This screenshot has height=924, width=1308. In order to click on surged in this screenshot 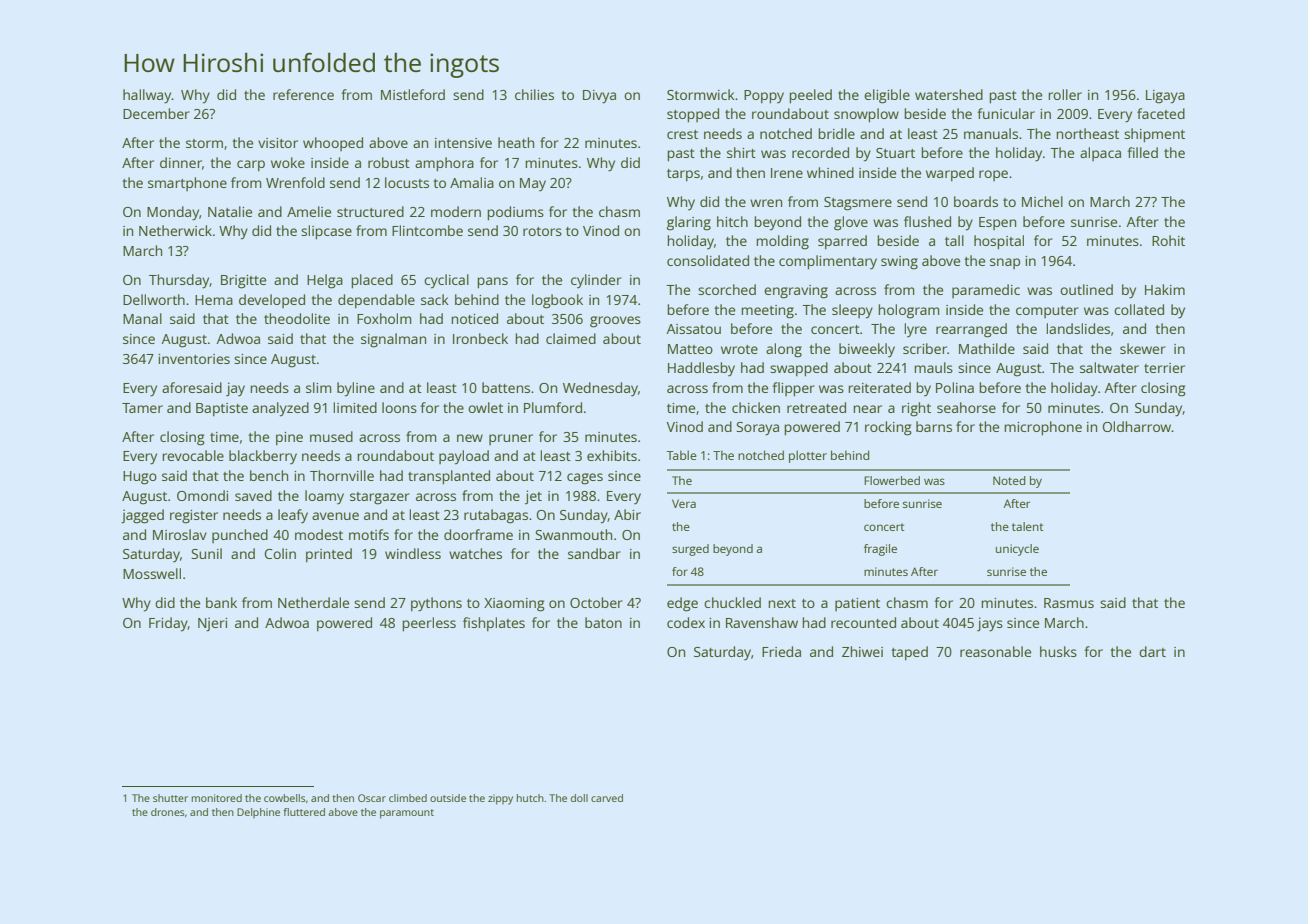, I will do `click(690, 550)`.
